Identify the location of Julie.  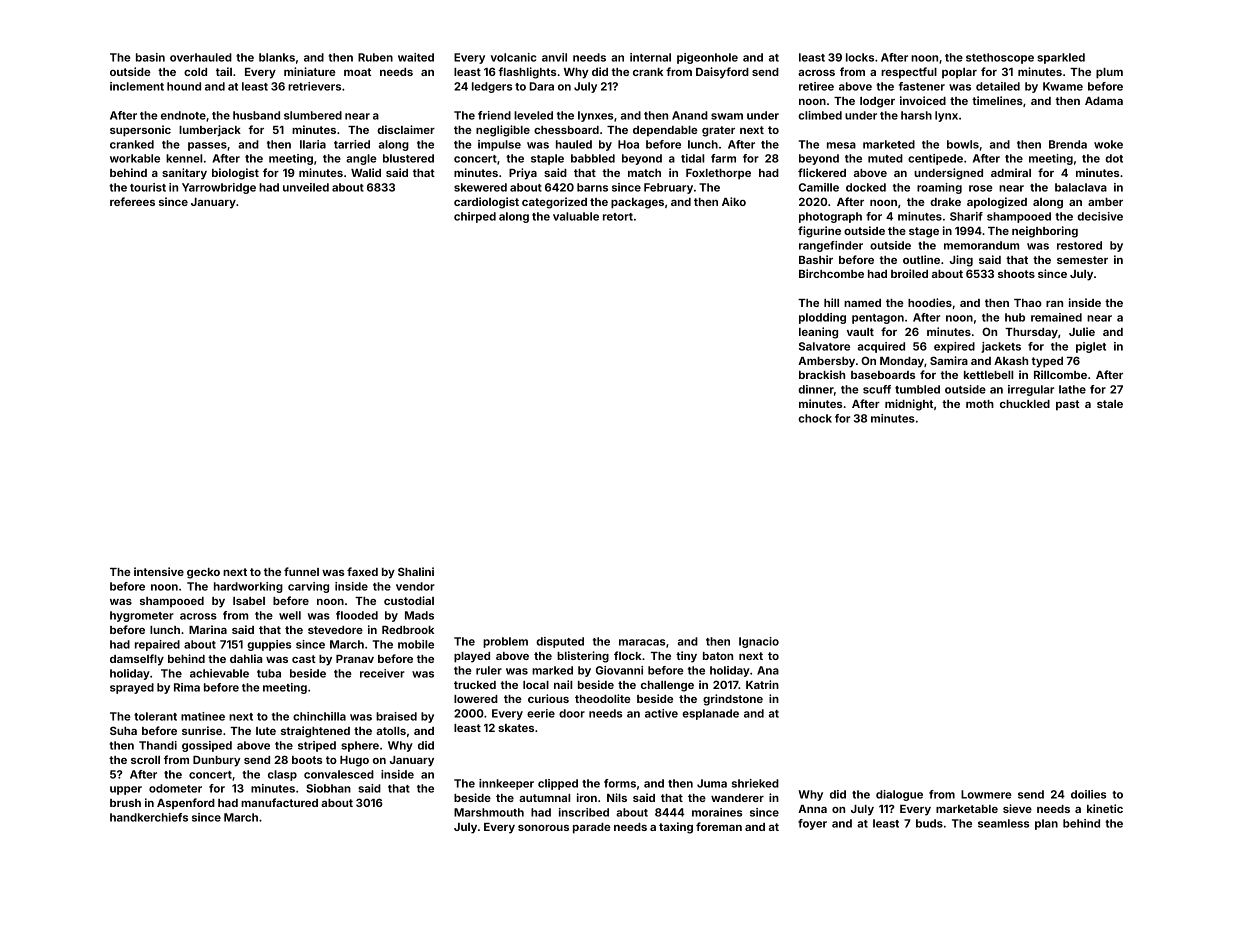
(1082, 331).
